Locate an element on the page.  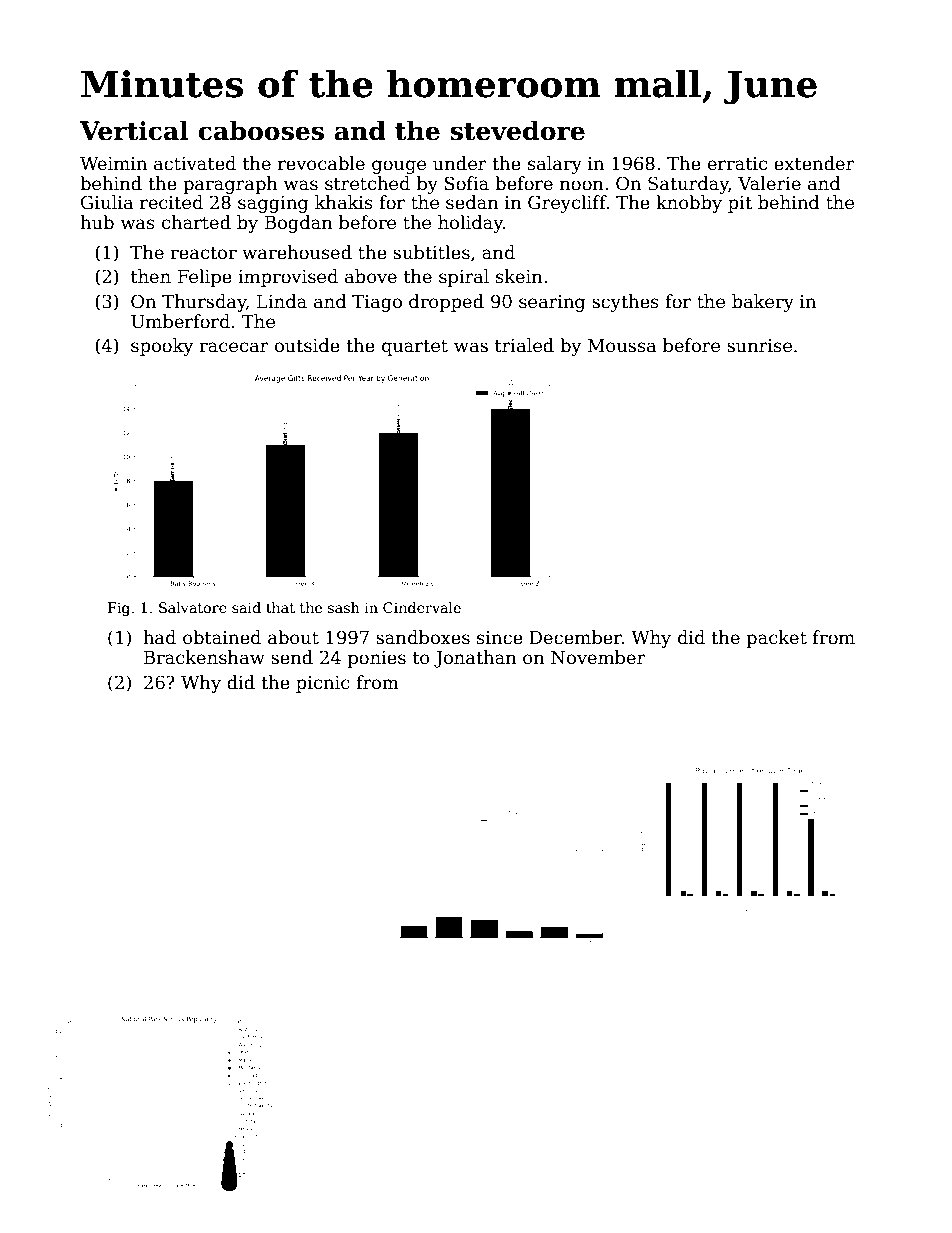
Salvatore is located at coordinates (193, 607).
